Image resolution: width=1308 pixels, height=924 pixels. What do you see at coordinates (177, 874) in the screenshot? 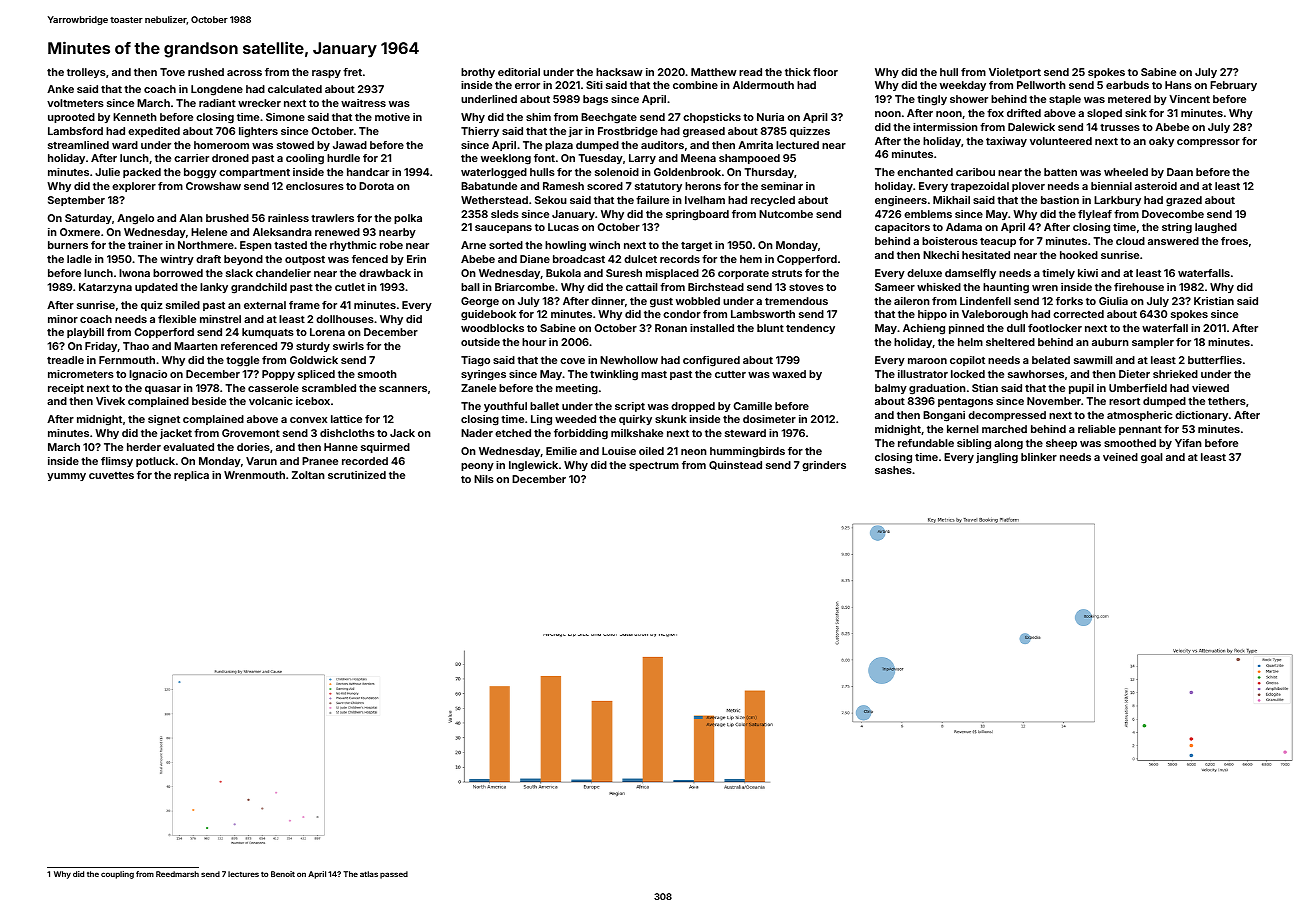
I see `Reedmarsh` at bounding box center [177, 874].
